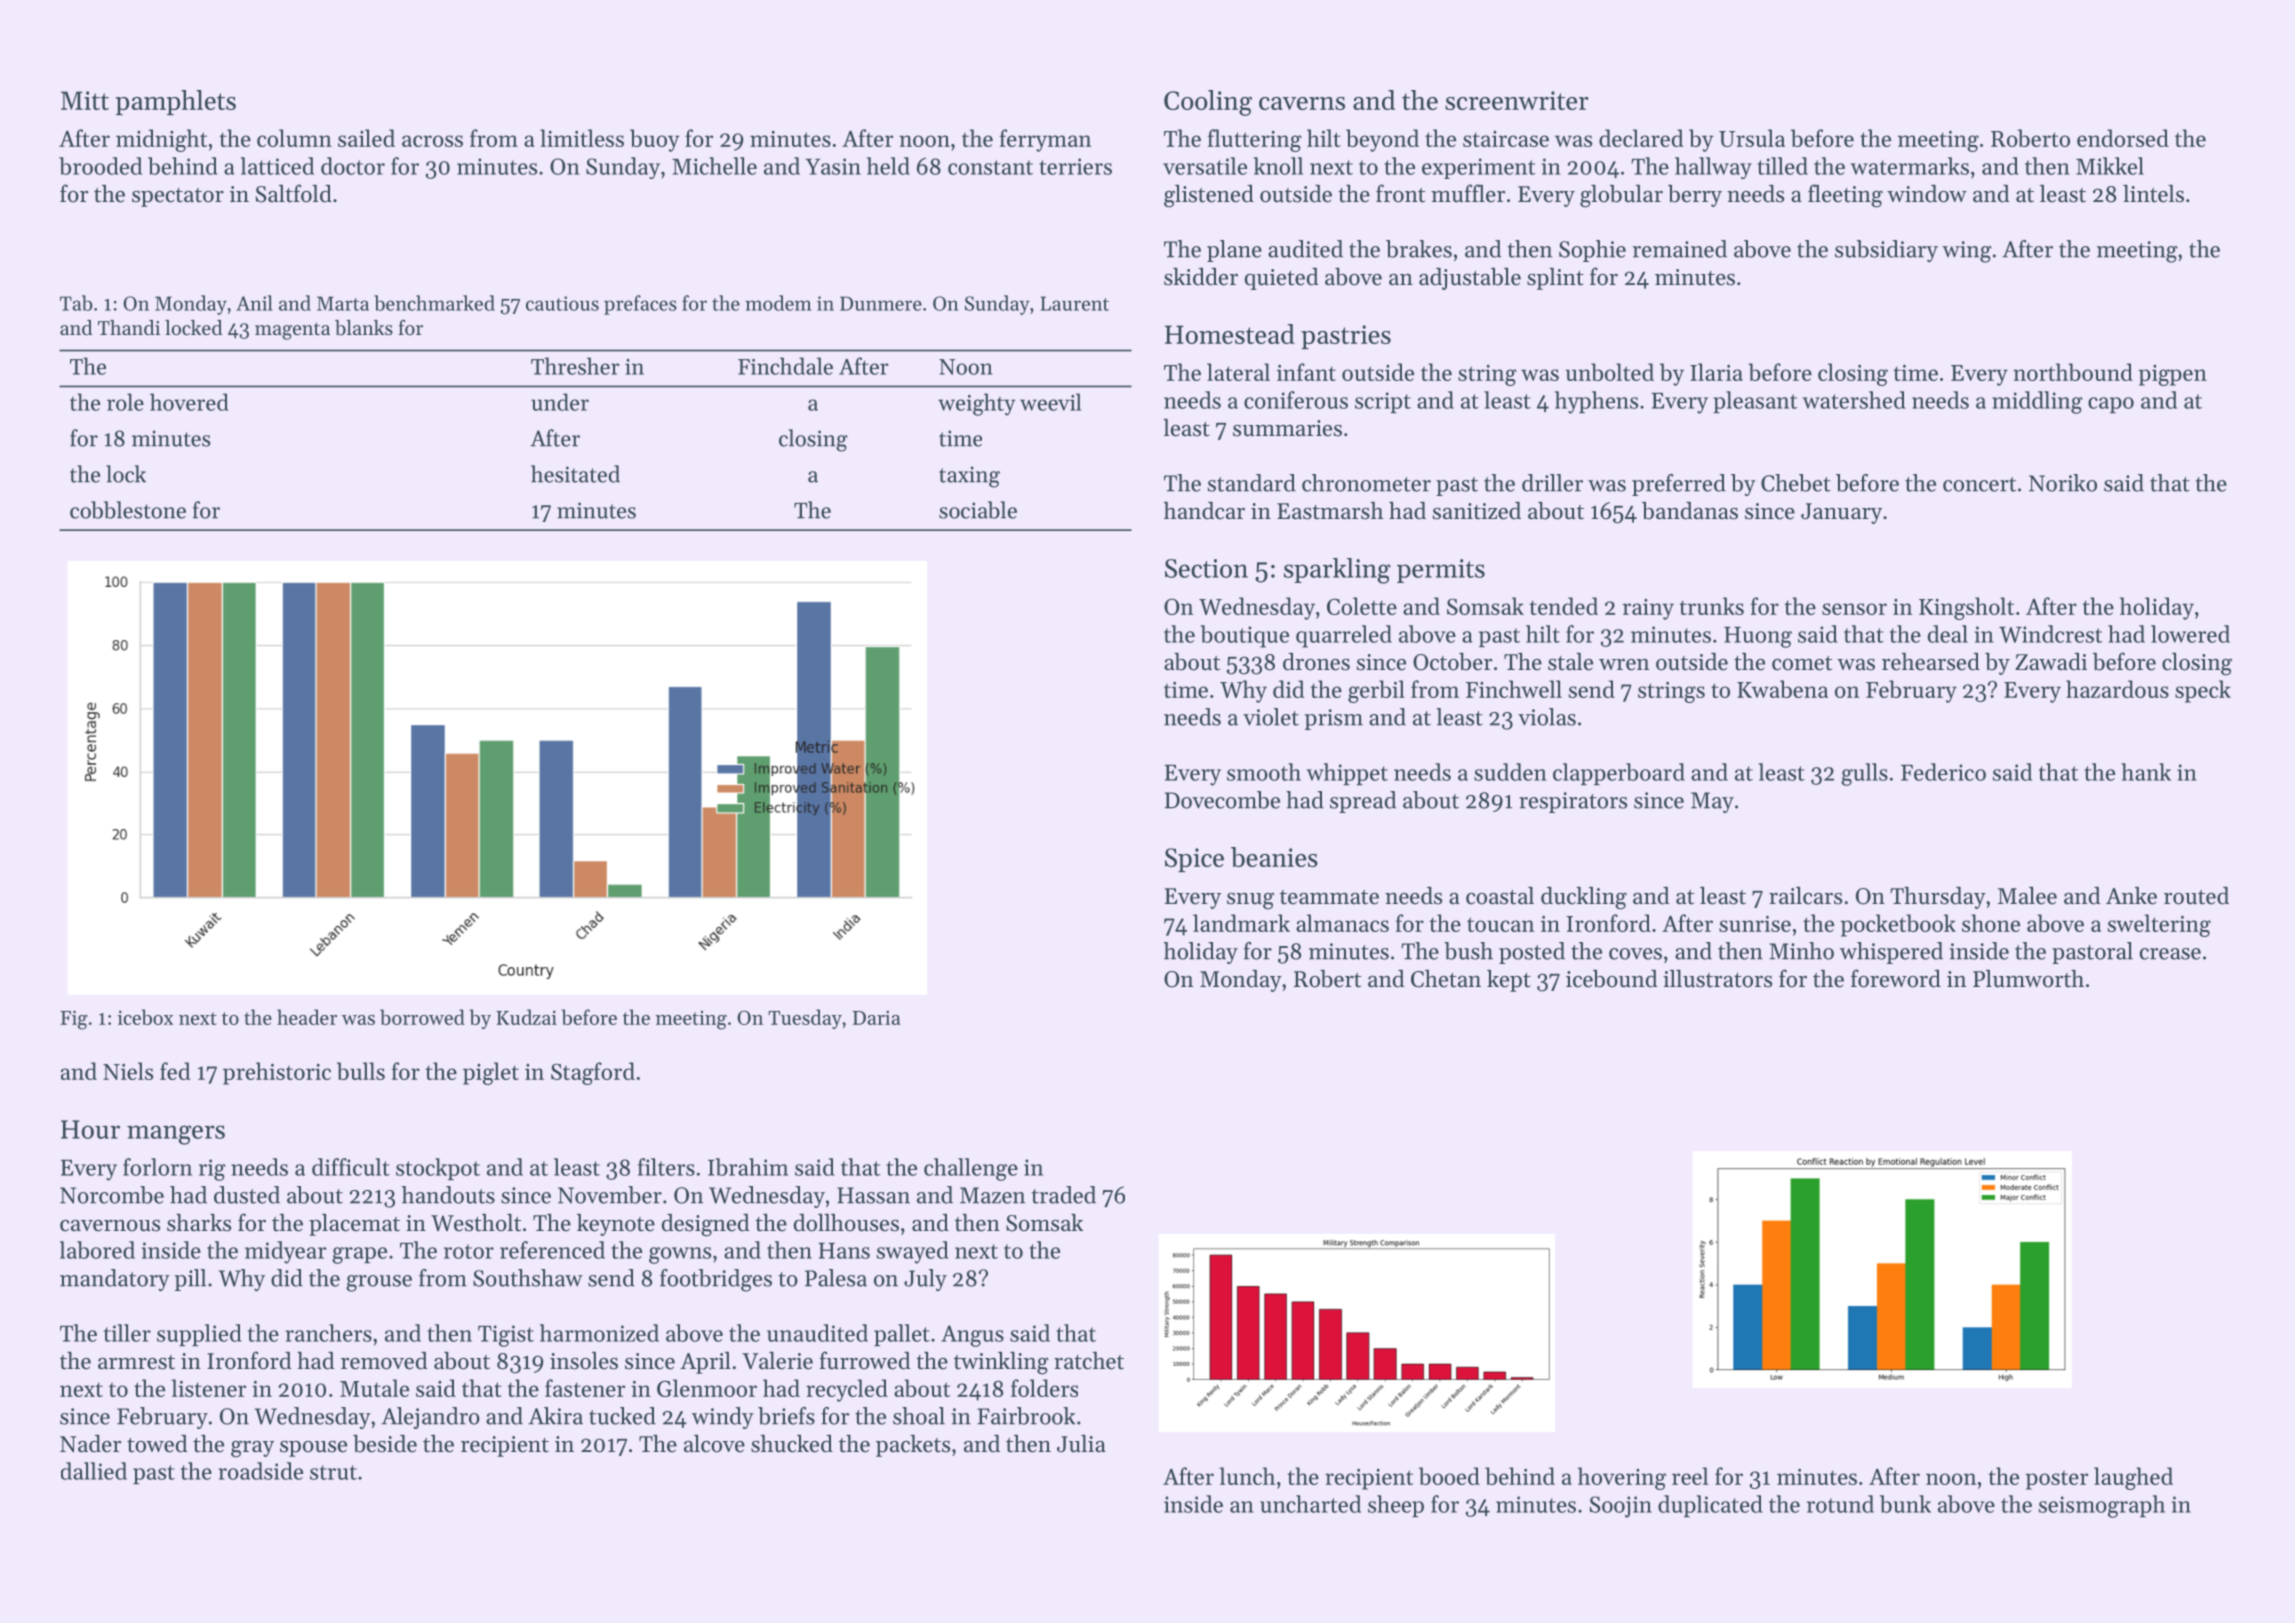  Describe the element at coordinates (1206, 568) in the screenshot. I see `Section` at that location.
